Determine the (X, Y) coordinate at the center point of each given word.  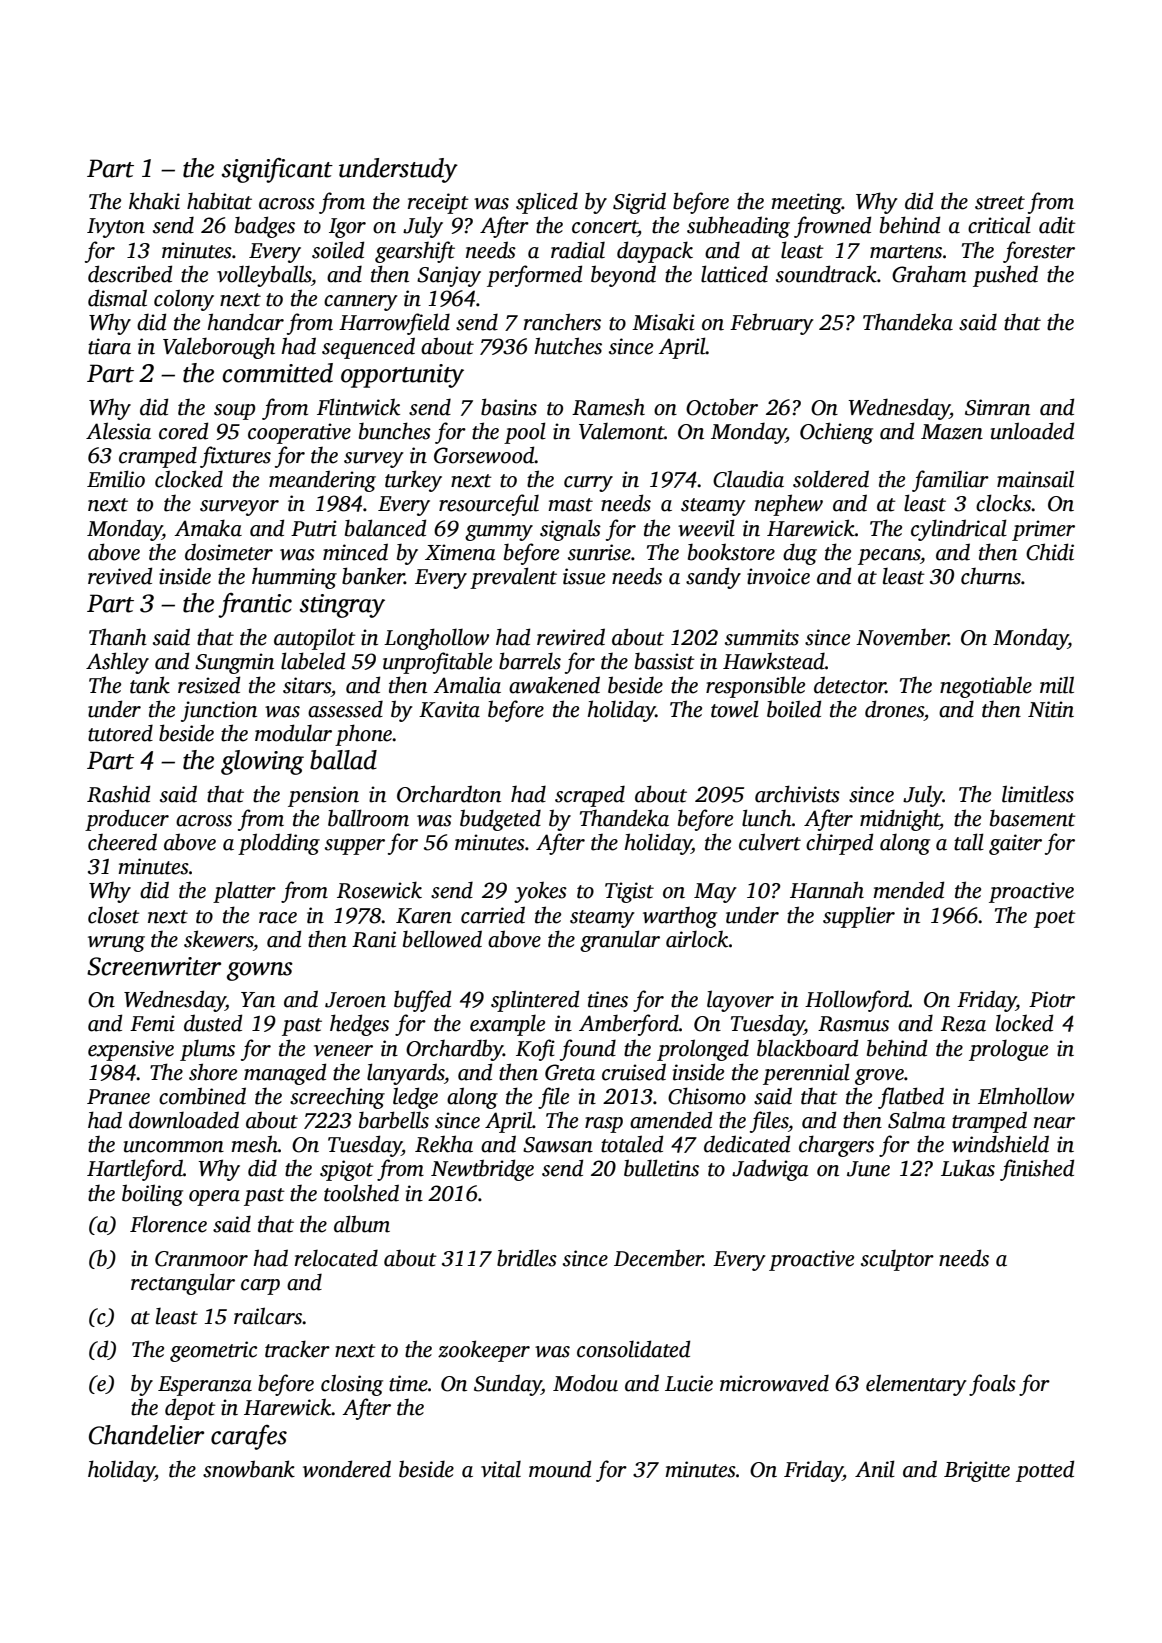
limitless (1038, 794)
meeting (806, 203)
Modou (585, 1383)
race (278, 918)
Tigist (629, 892)
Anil (875, 1469)
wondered (347, 1469)
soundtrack (826, 274)
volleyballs (264, 276)
